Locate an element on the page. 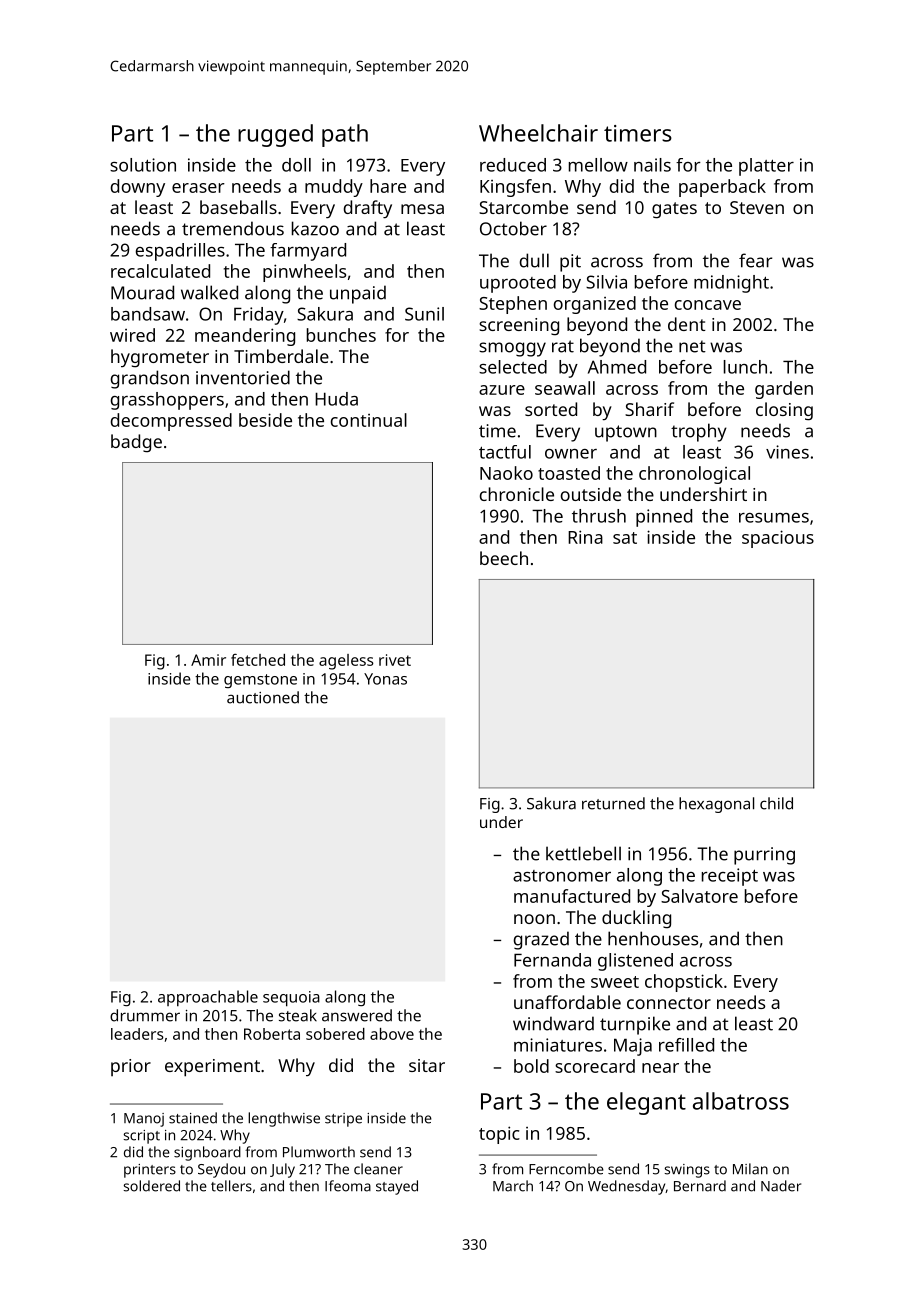  eraser is located at coordinates (198, 188).
